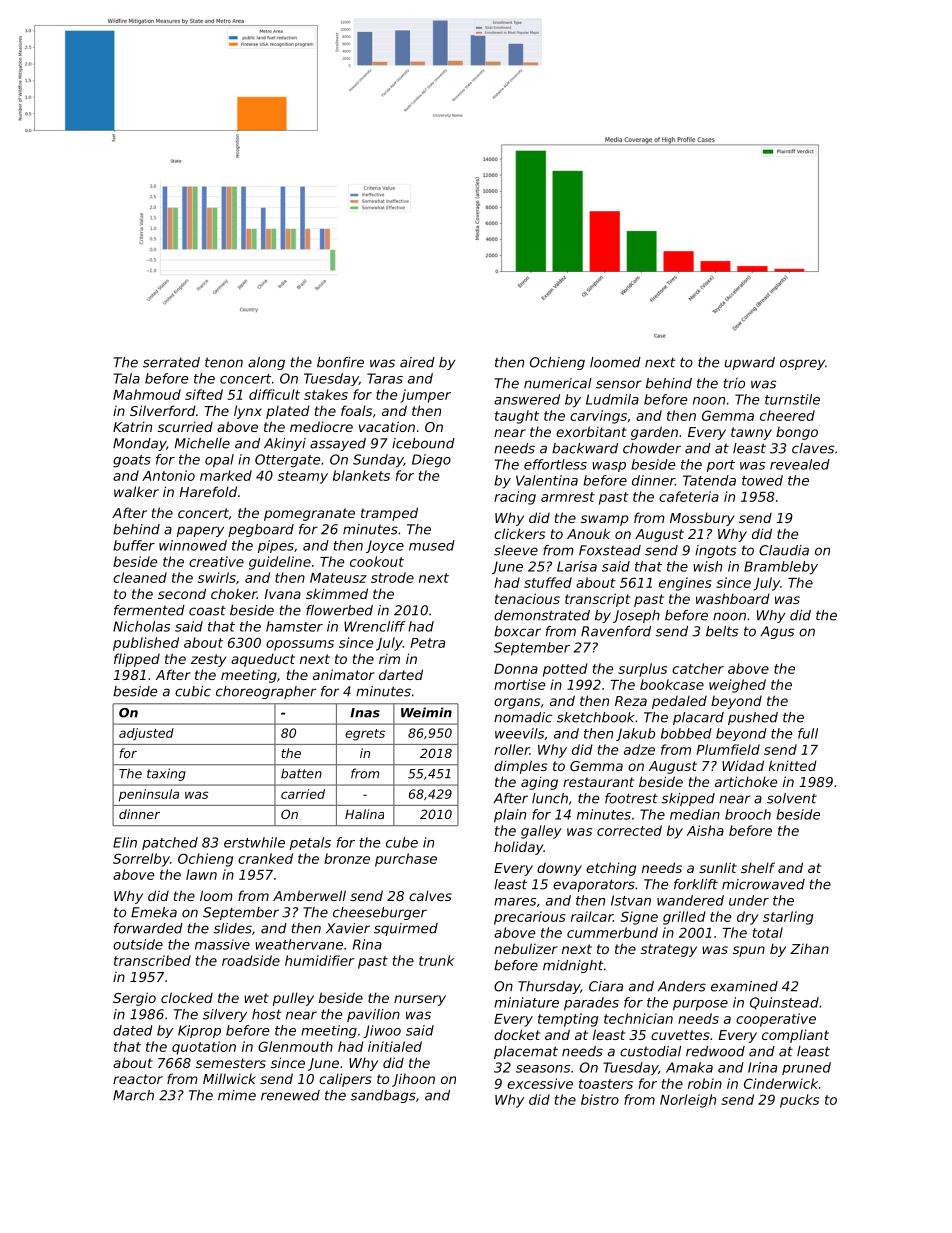 Image resolution: width=952 pixels, height=1233 pixels. What do you see at coordinates (261, 530) in the document?
I see `pegboard` at bounding box center [261, 530].
